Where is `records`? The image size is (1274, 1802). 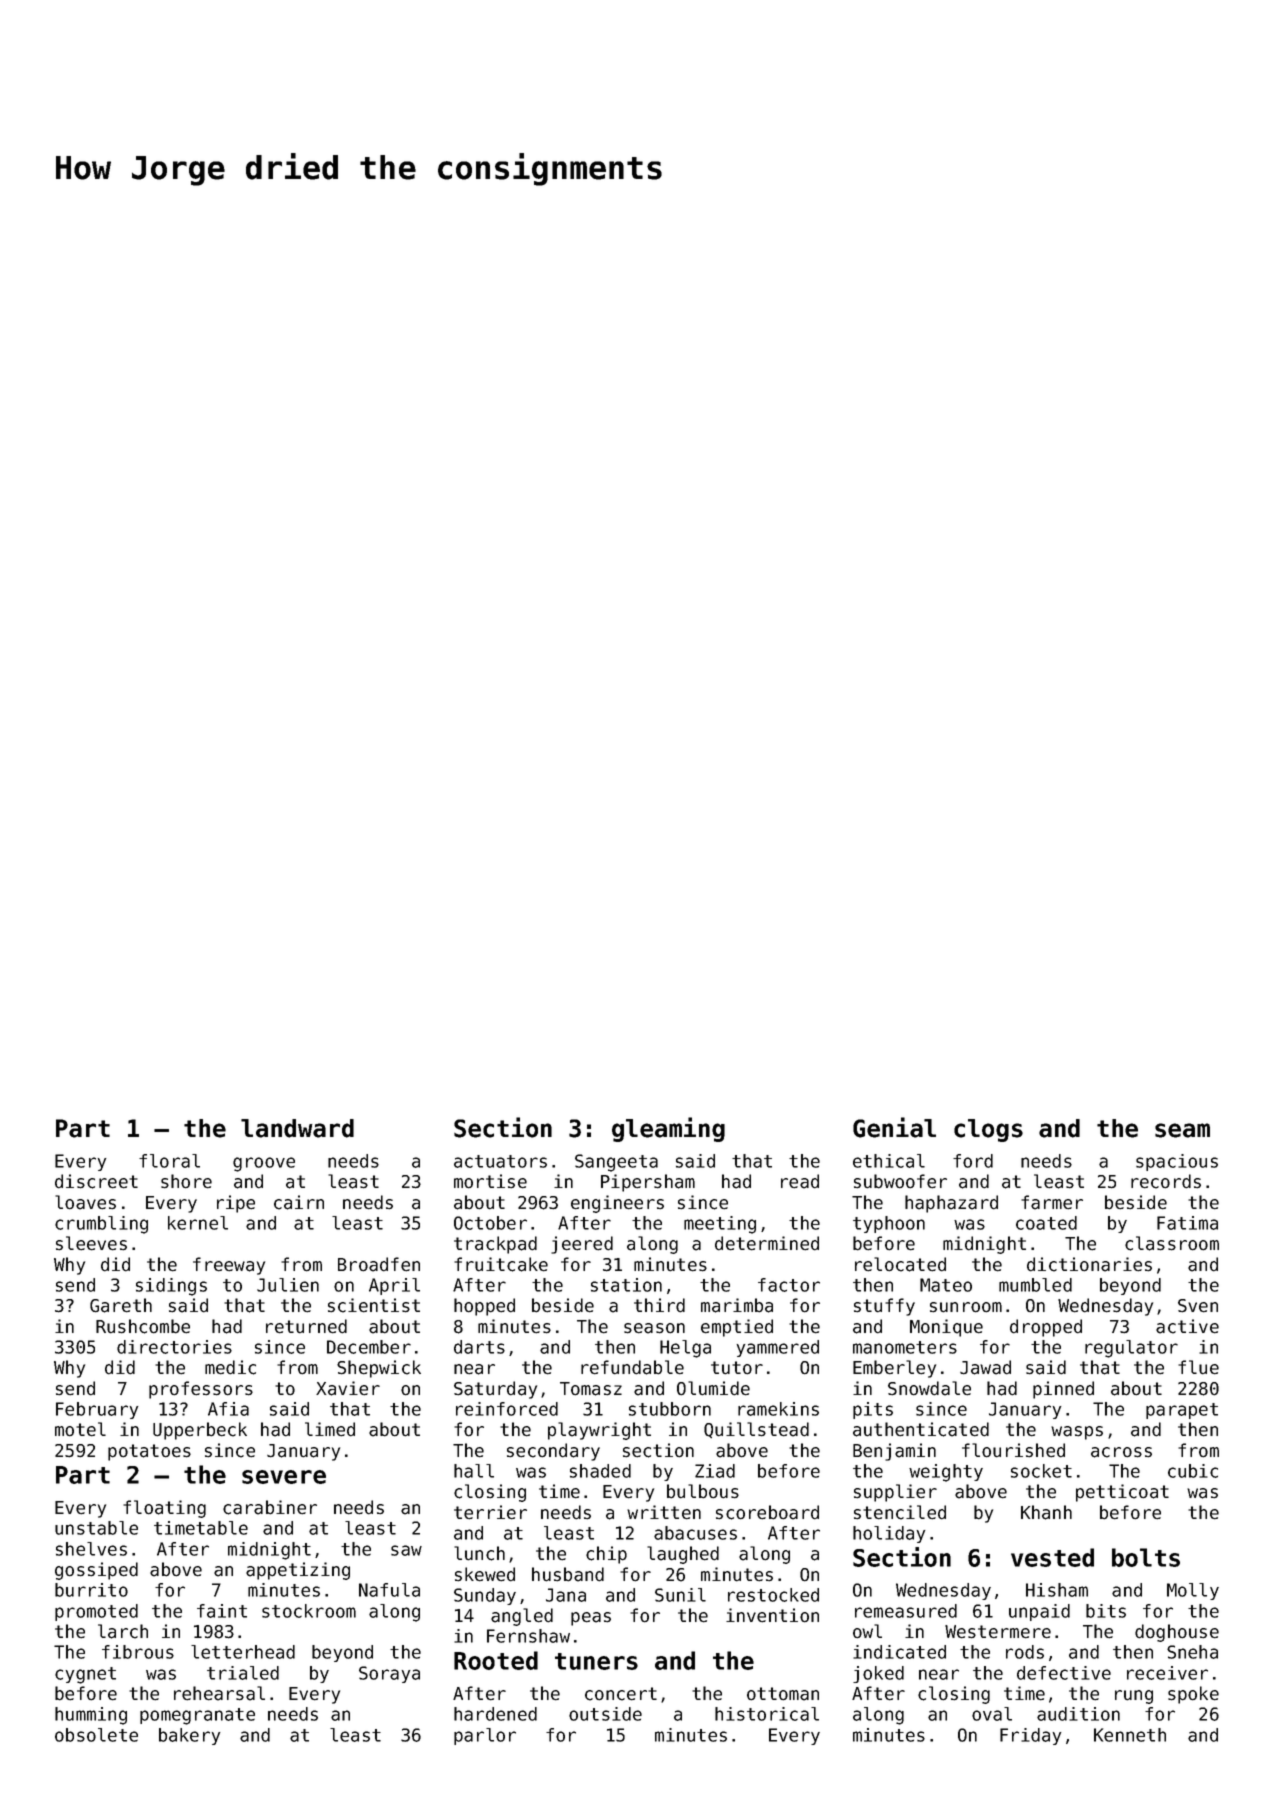 records is located at coordinates (1166, 1181).
